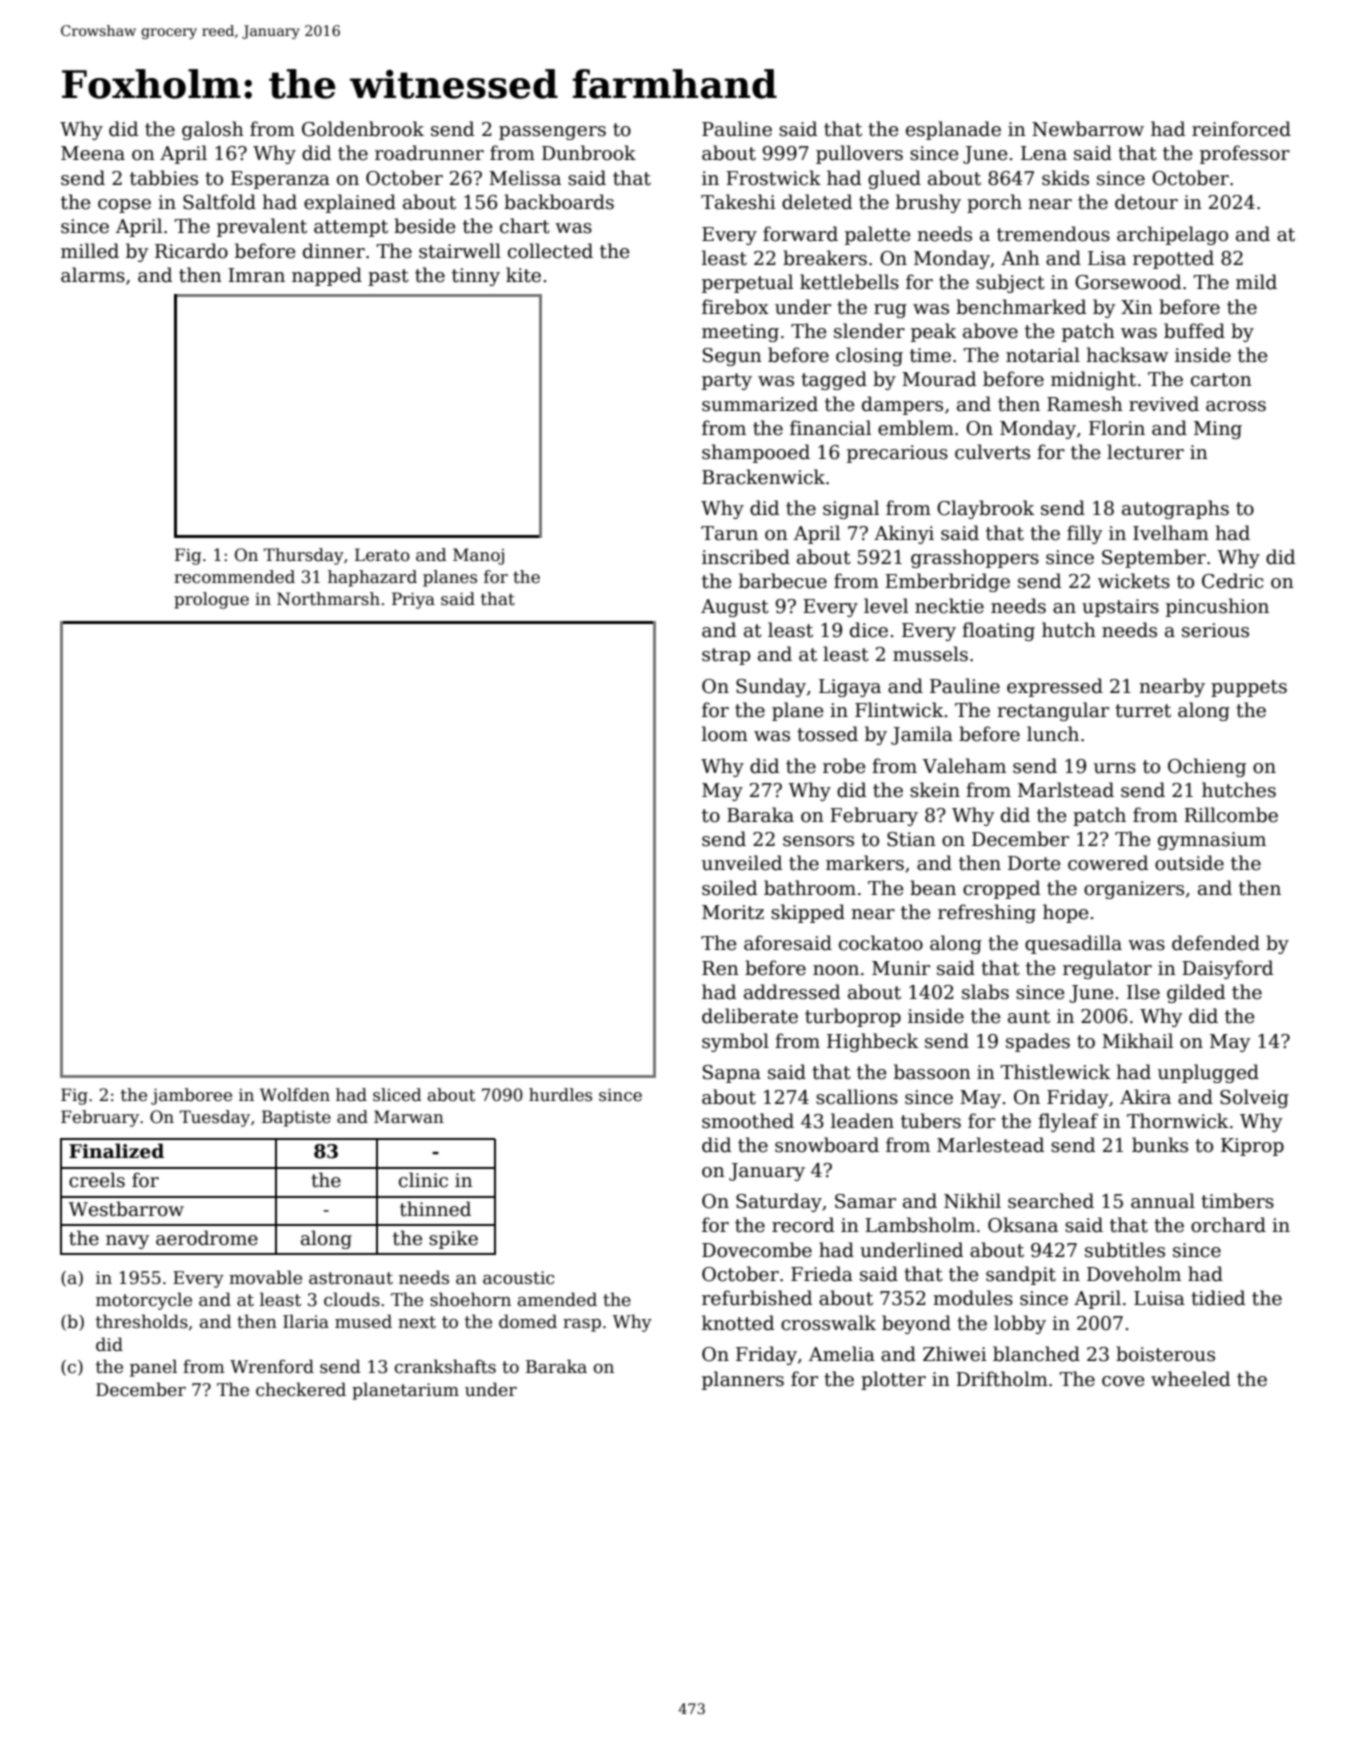 This document has width=1357, height=1756. I want to click on esplanade, so click(953, 130).
